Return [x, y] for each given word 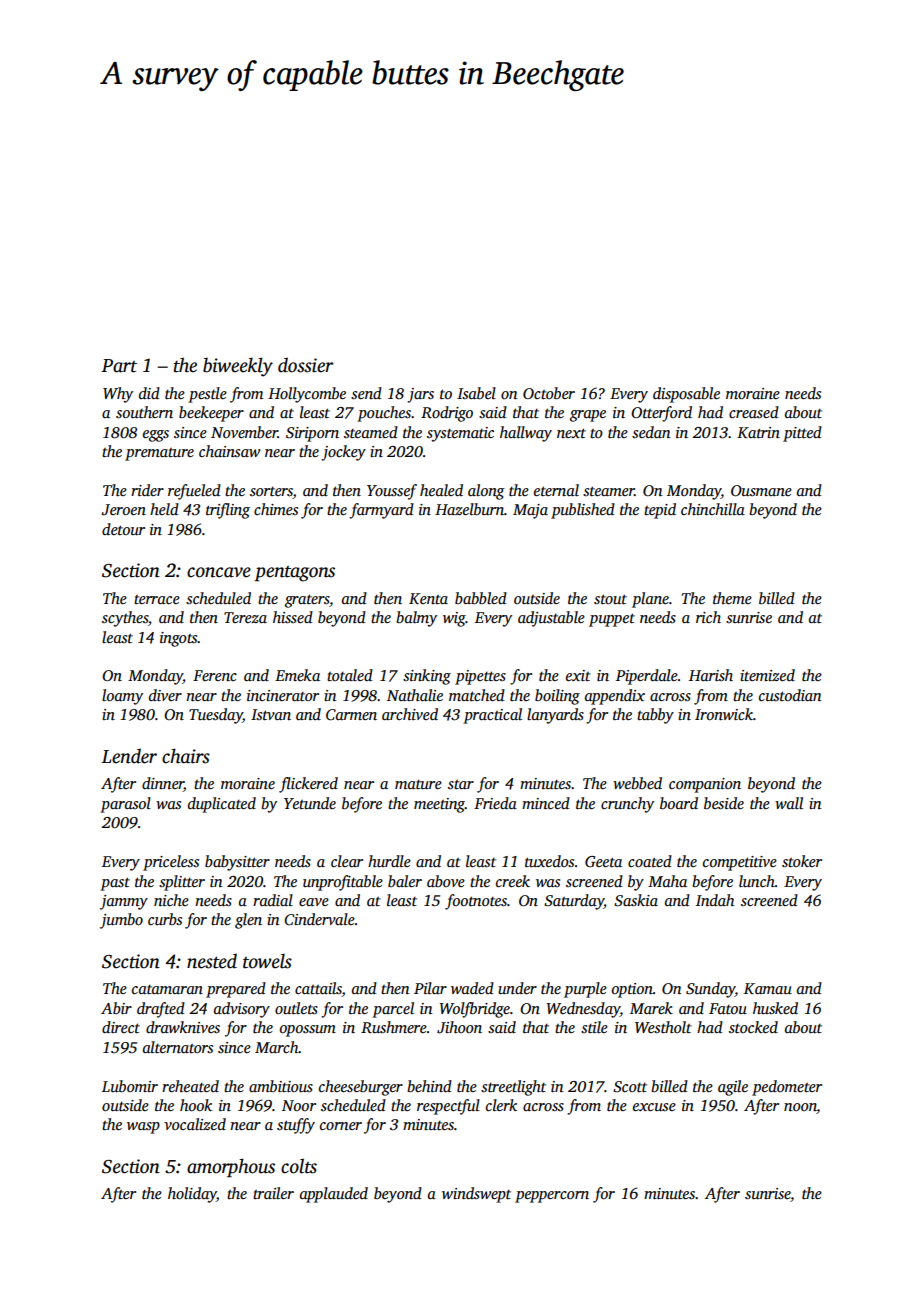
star [461, 784]
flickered [308, 785]
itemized [767, 675]
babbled [481, 598]
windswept [476, 1195]
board [679, 803]
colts [299, 1166]
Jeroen [123, 510]
